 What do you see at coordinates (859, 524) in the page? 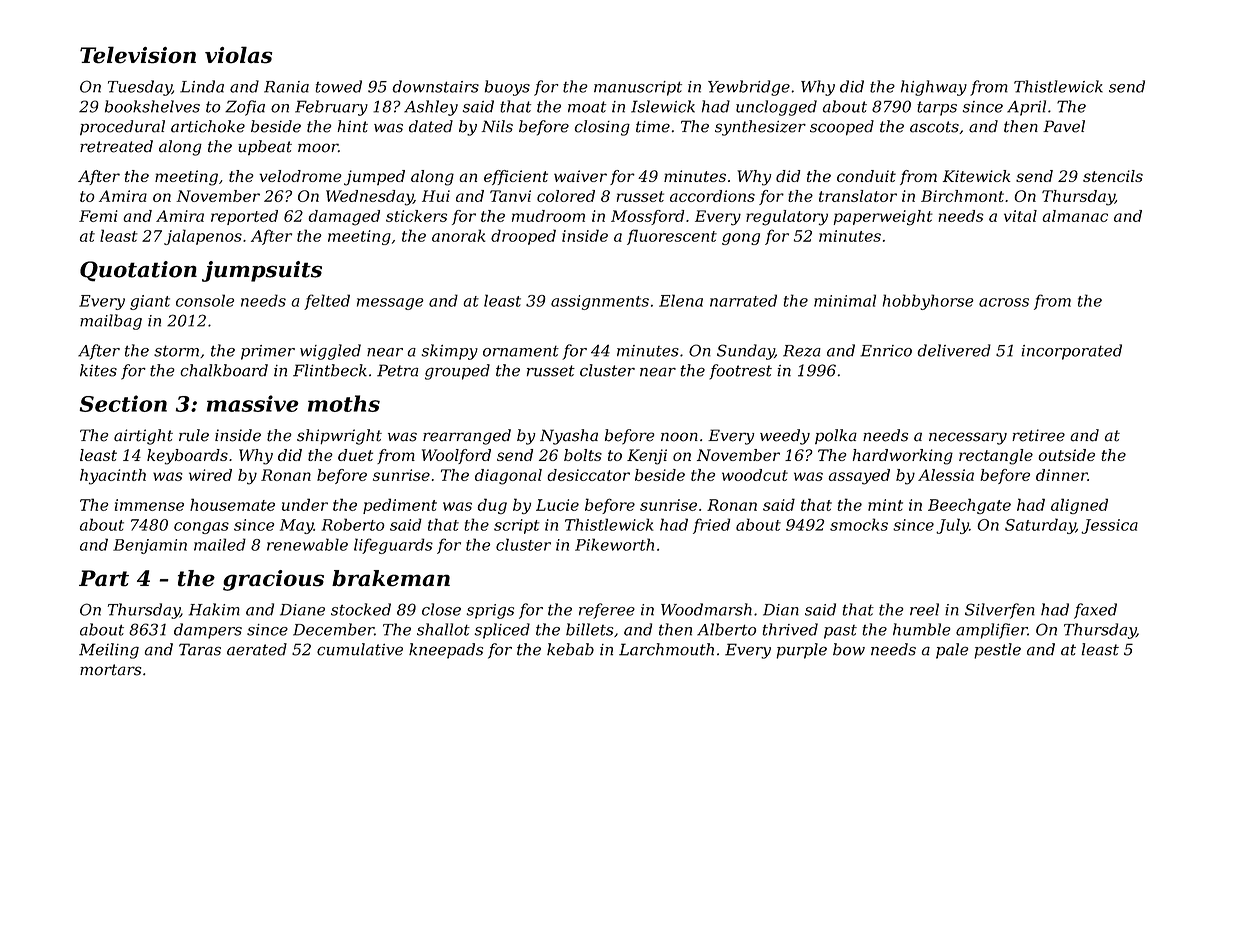
I see `smocks` at bounding box center [859, 524].
